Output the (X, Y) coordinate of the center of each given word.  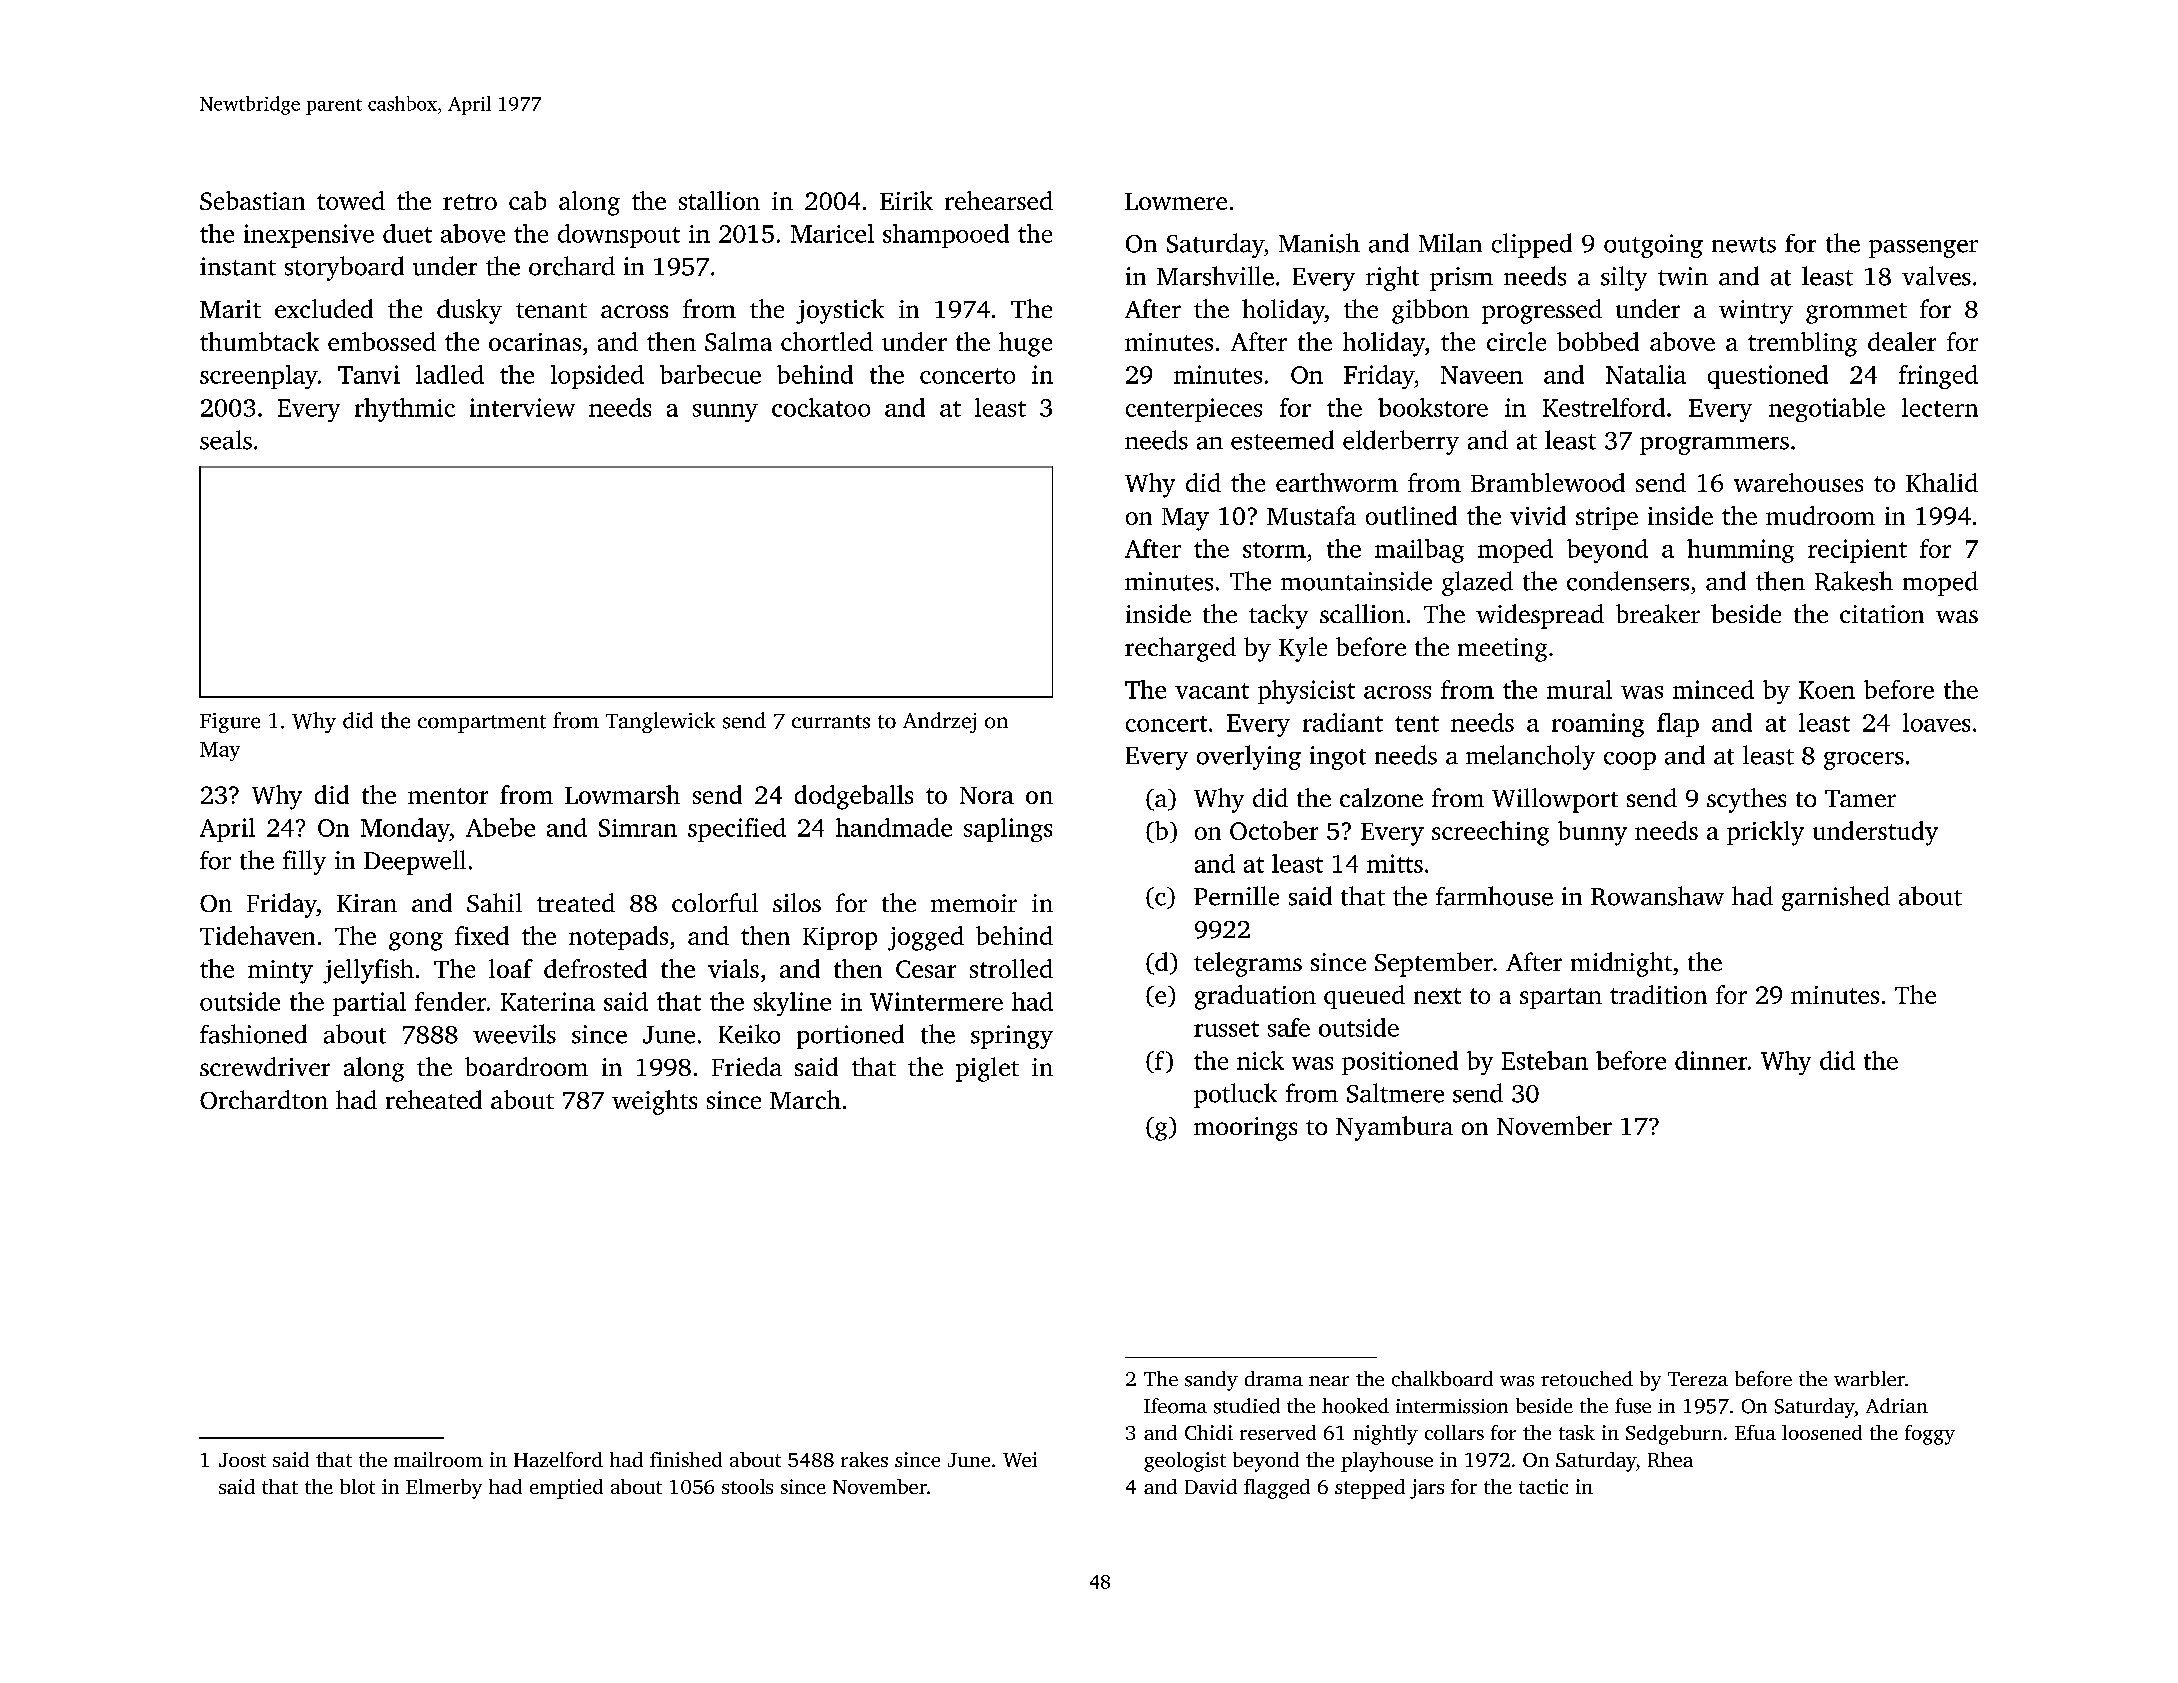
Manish (1319, 243)
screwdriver (265, 1066)
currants (831, 722)
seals (226, 440)
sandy (1211, 1381)
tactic (1543, 1486)
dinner (1711, 1060)
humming (1740, 551)
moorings (1245, 1129)
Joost (242, 1460)
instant (238, 266)
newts (1744, 245)
